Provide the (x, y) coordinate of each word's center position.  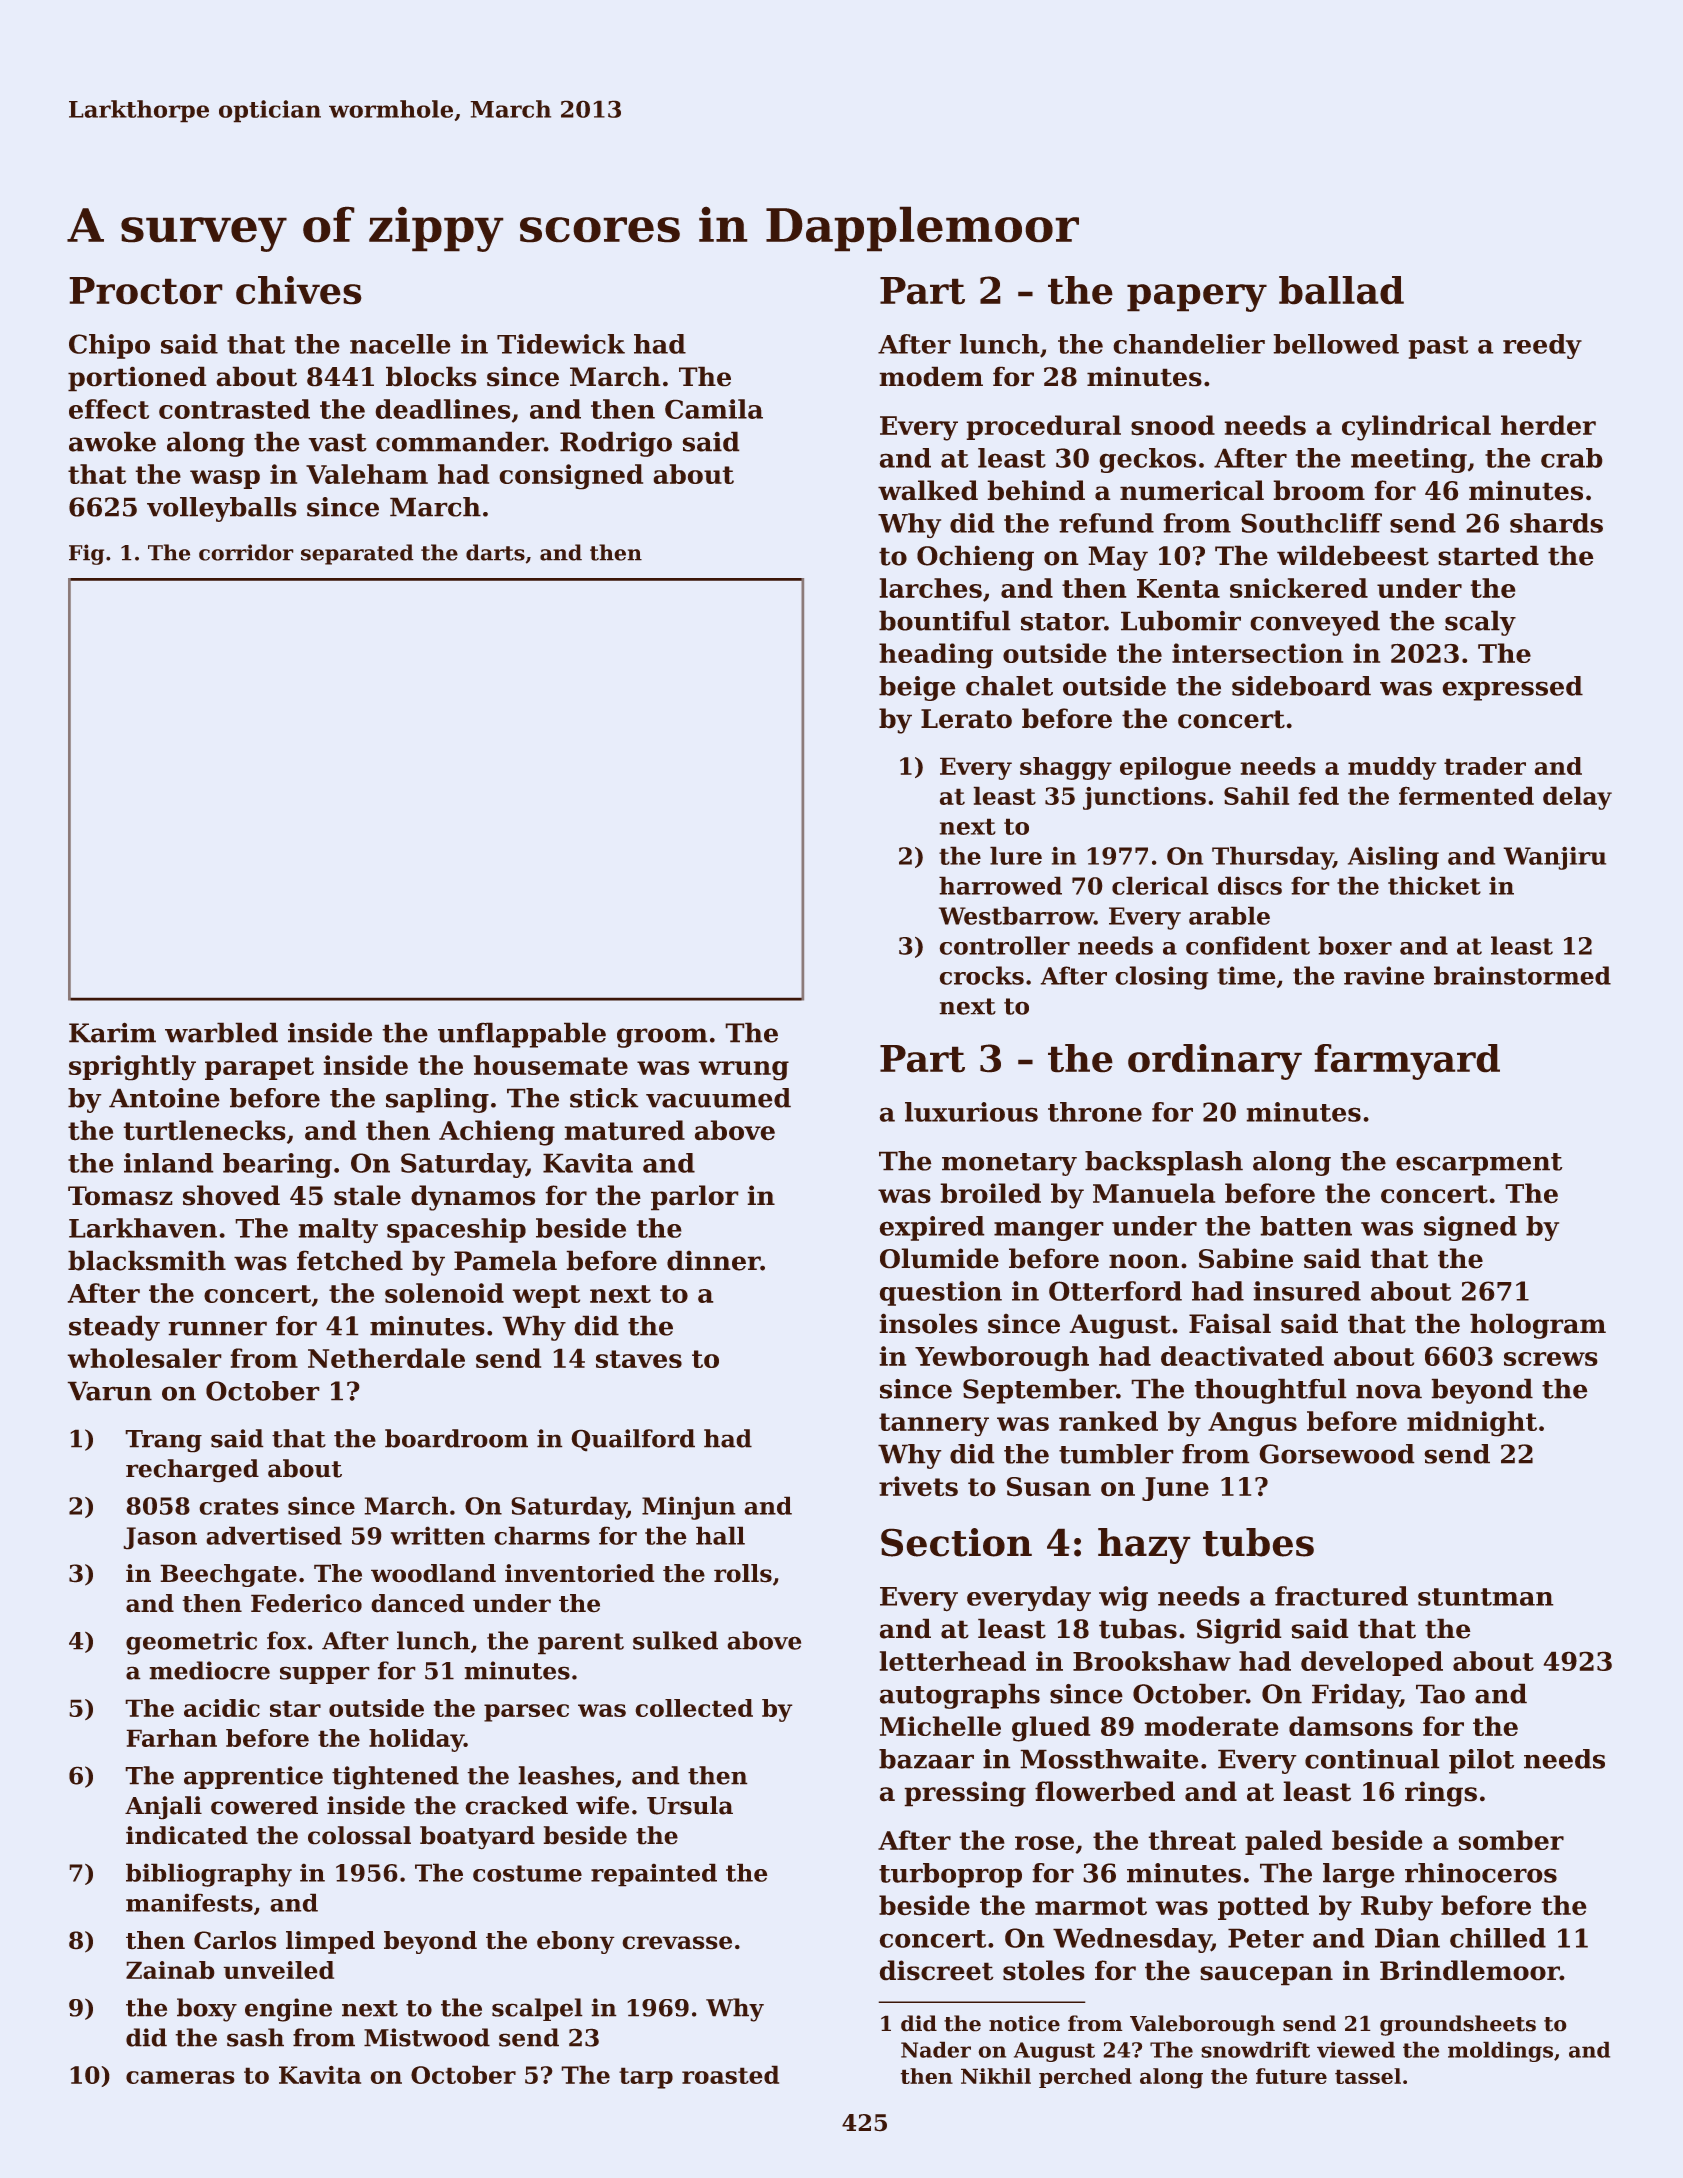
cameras (180, 2077)
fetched (350, 1260)
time (1246, 975)
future (1291, 2076)
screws (1551, 1359)
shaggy (1066, 768)
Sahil (1256, 795)
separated (357, 554)
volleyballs (222, 509)
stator (1062, 622)
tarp (646, 2078)
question (941, 1293)
